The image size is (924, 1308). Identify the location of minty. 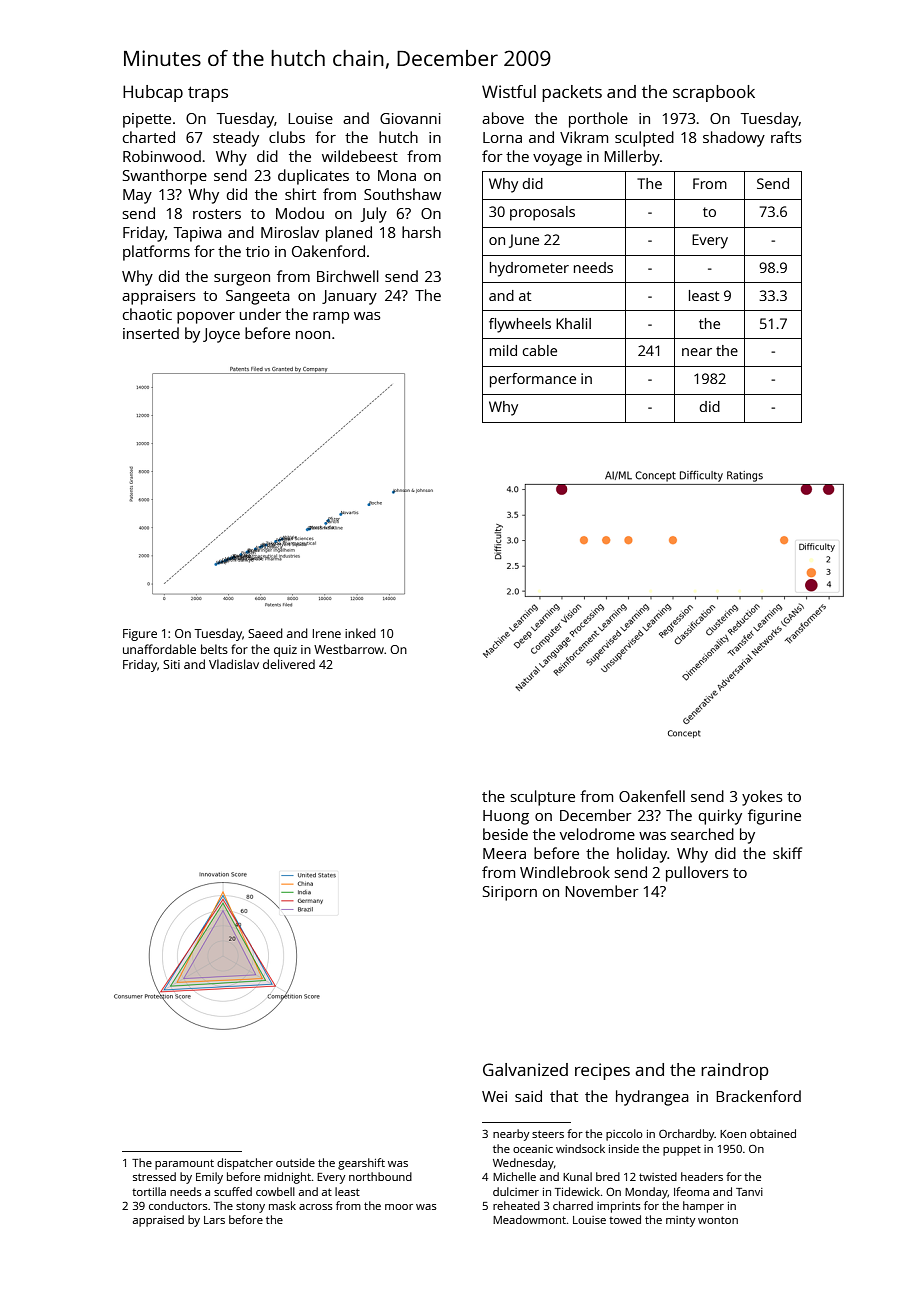
(681, 1221).
